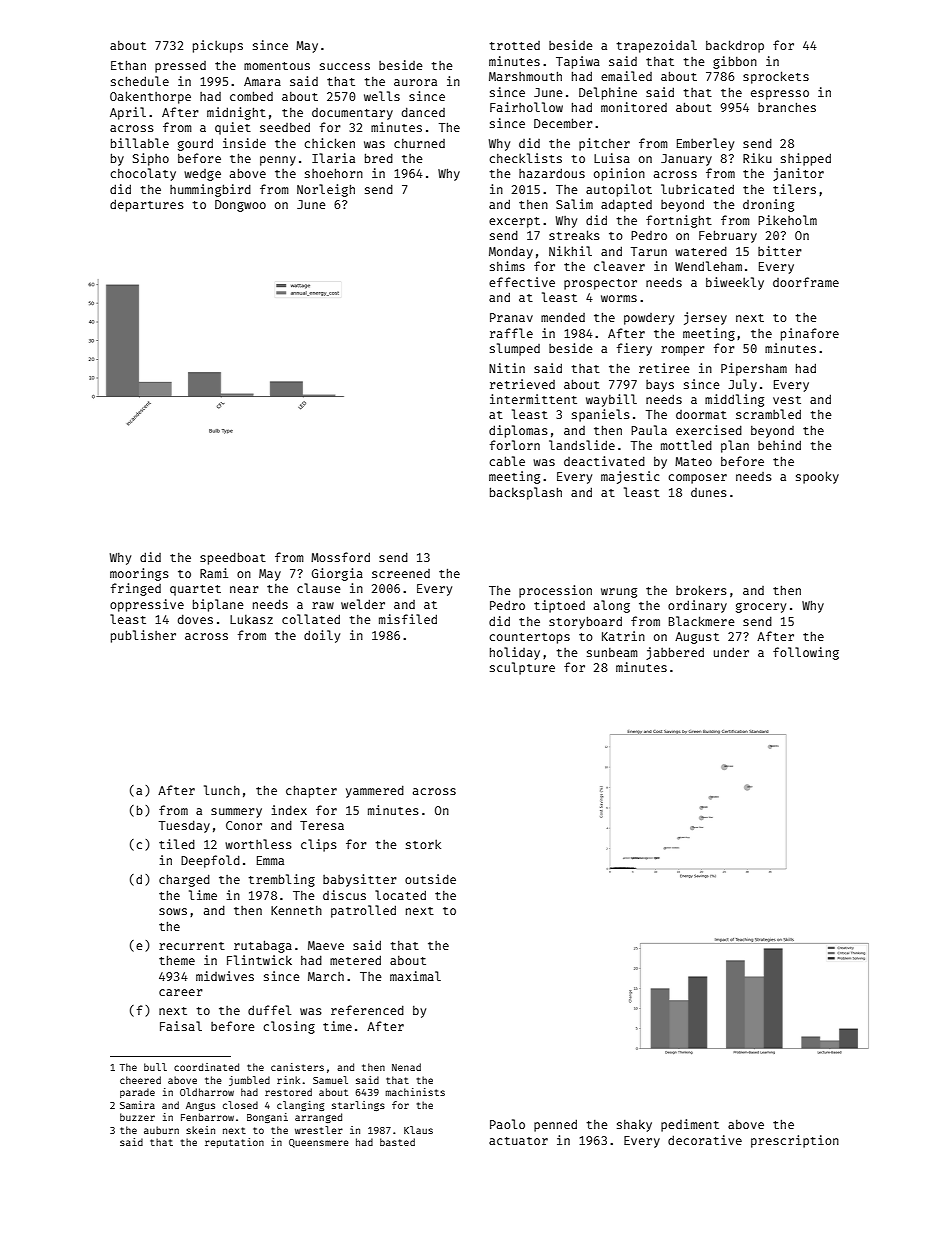  I want to click on departures, so click(147, 205).
